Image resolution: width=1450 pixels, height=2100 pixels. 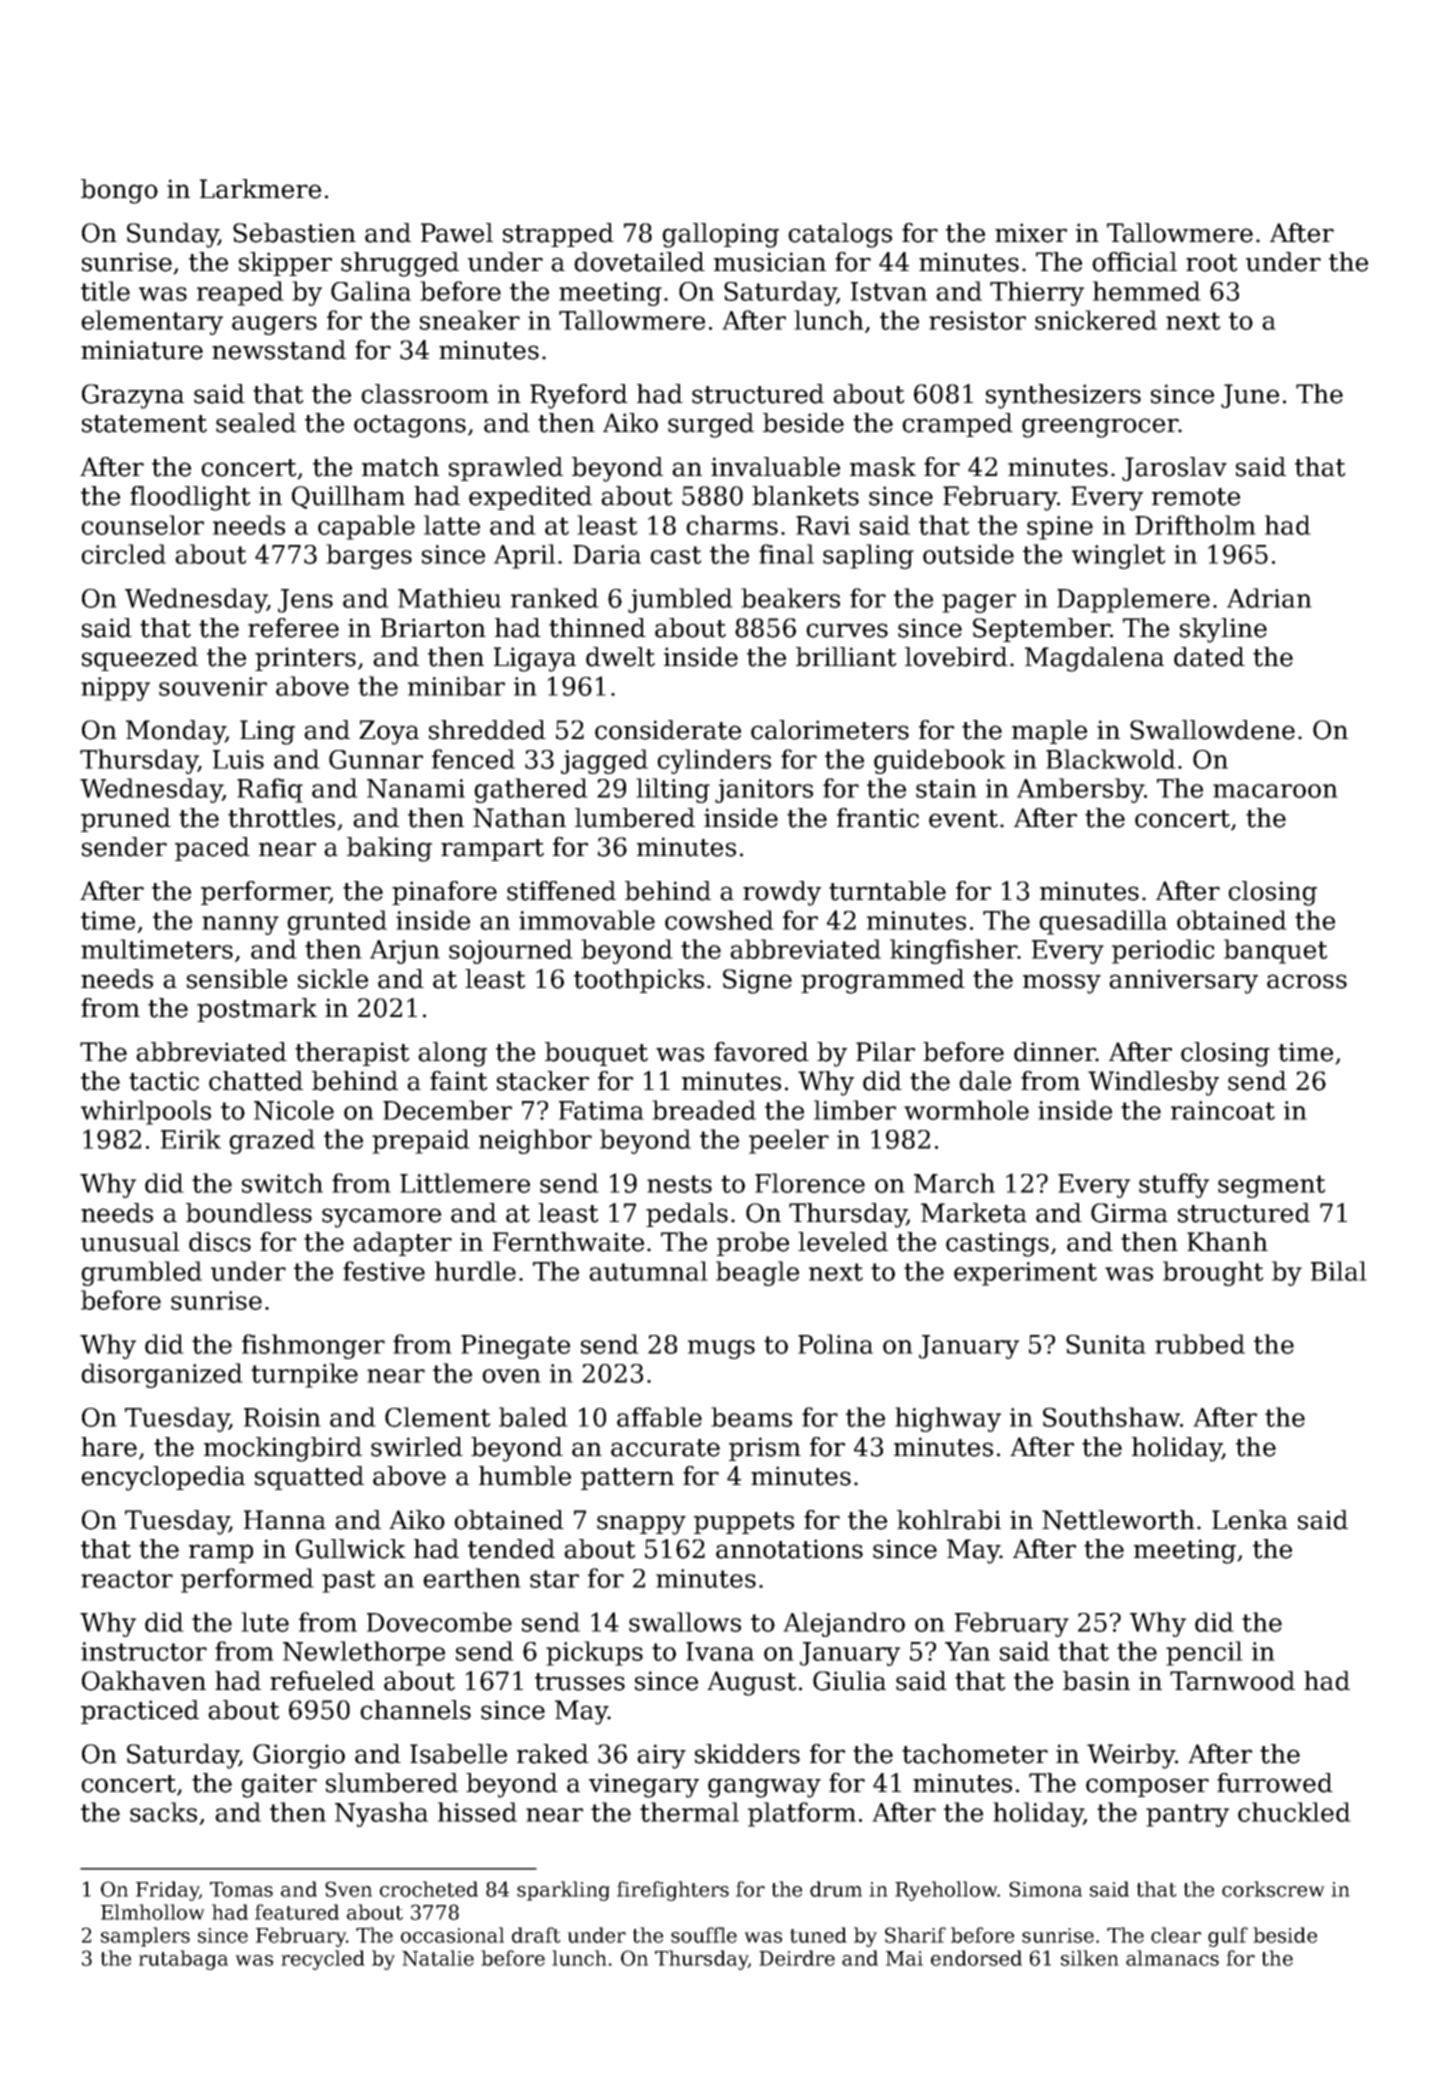 What do you see at coordinates (238, 759) in the image?
I see `Luis` at bounding box center [238, 759].
